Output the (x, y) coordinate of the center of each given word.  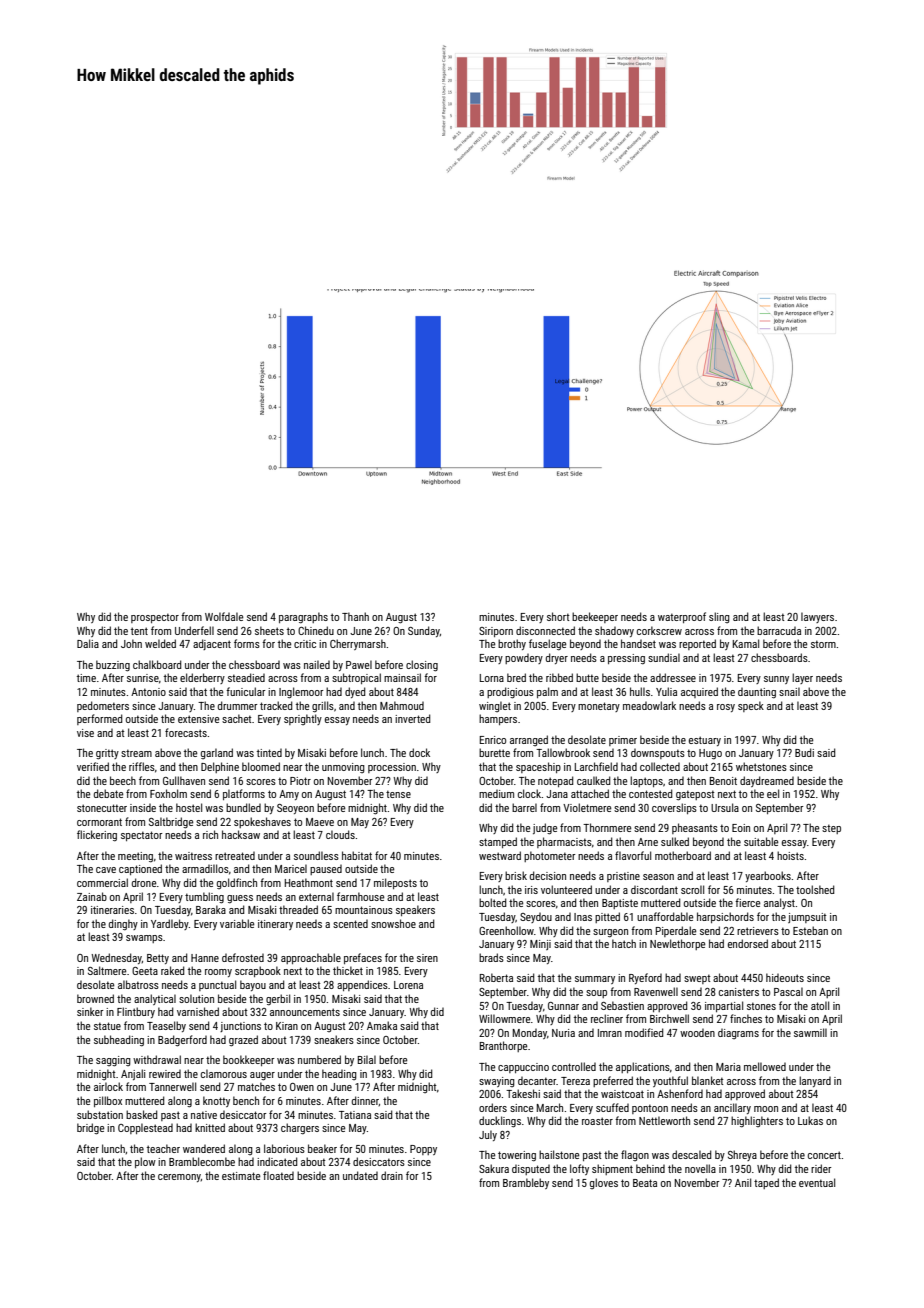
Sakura (494, 1168)
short (558, 616)
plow (145, 1162)
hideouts (785, 977)
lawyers (817, 617)
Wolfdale (224, 616)
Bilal (367, 1059)
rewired (165, 1074)
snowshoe (393, 923)
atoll (820, 1005)
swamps (144, 939)
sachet (237, 718)
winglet (495, 706)
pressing (626, 659)
